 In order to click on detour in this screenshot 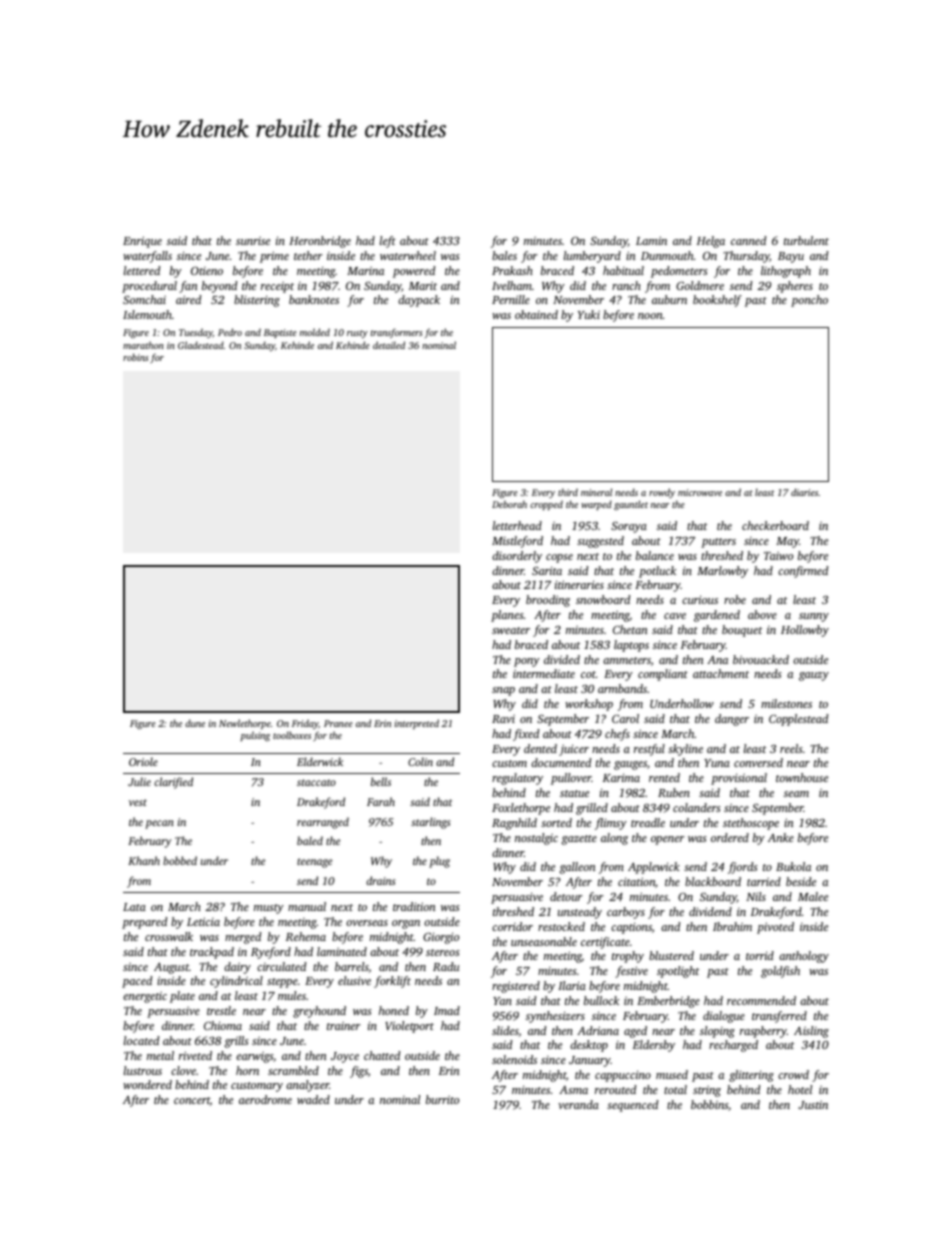, I will do `click(566, 896)`.
